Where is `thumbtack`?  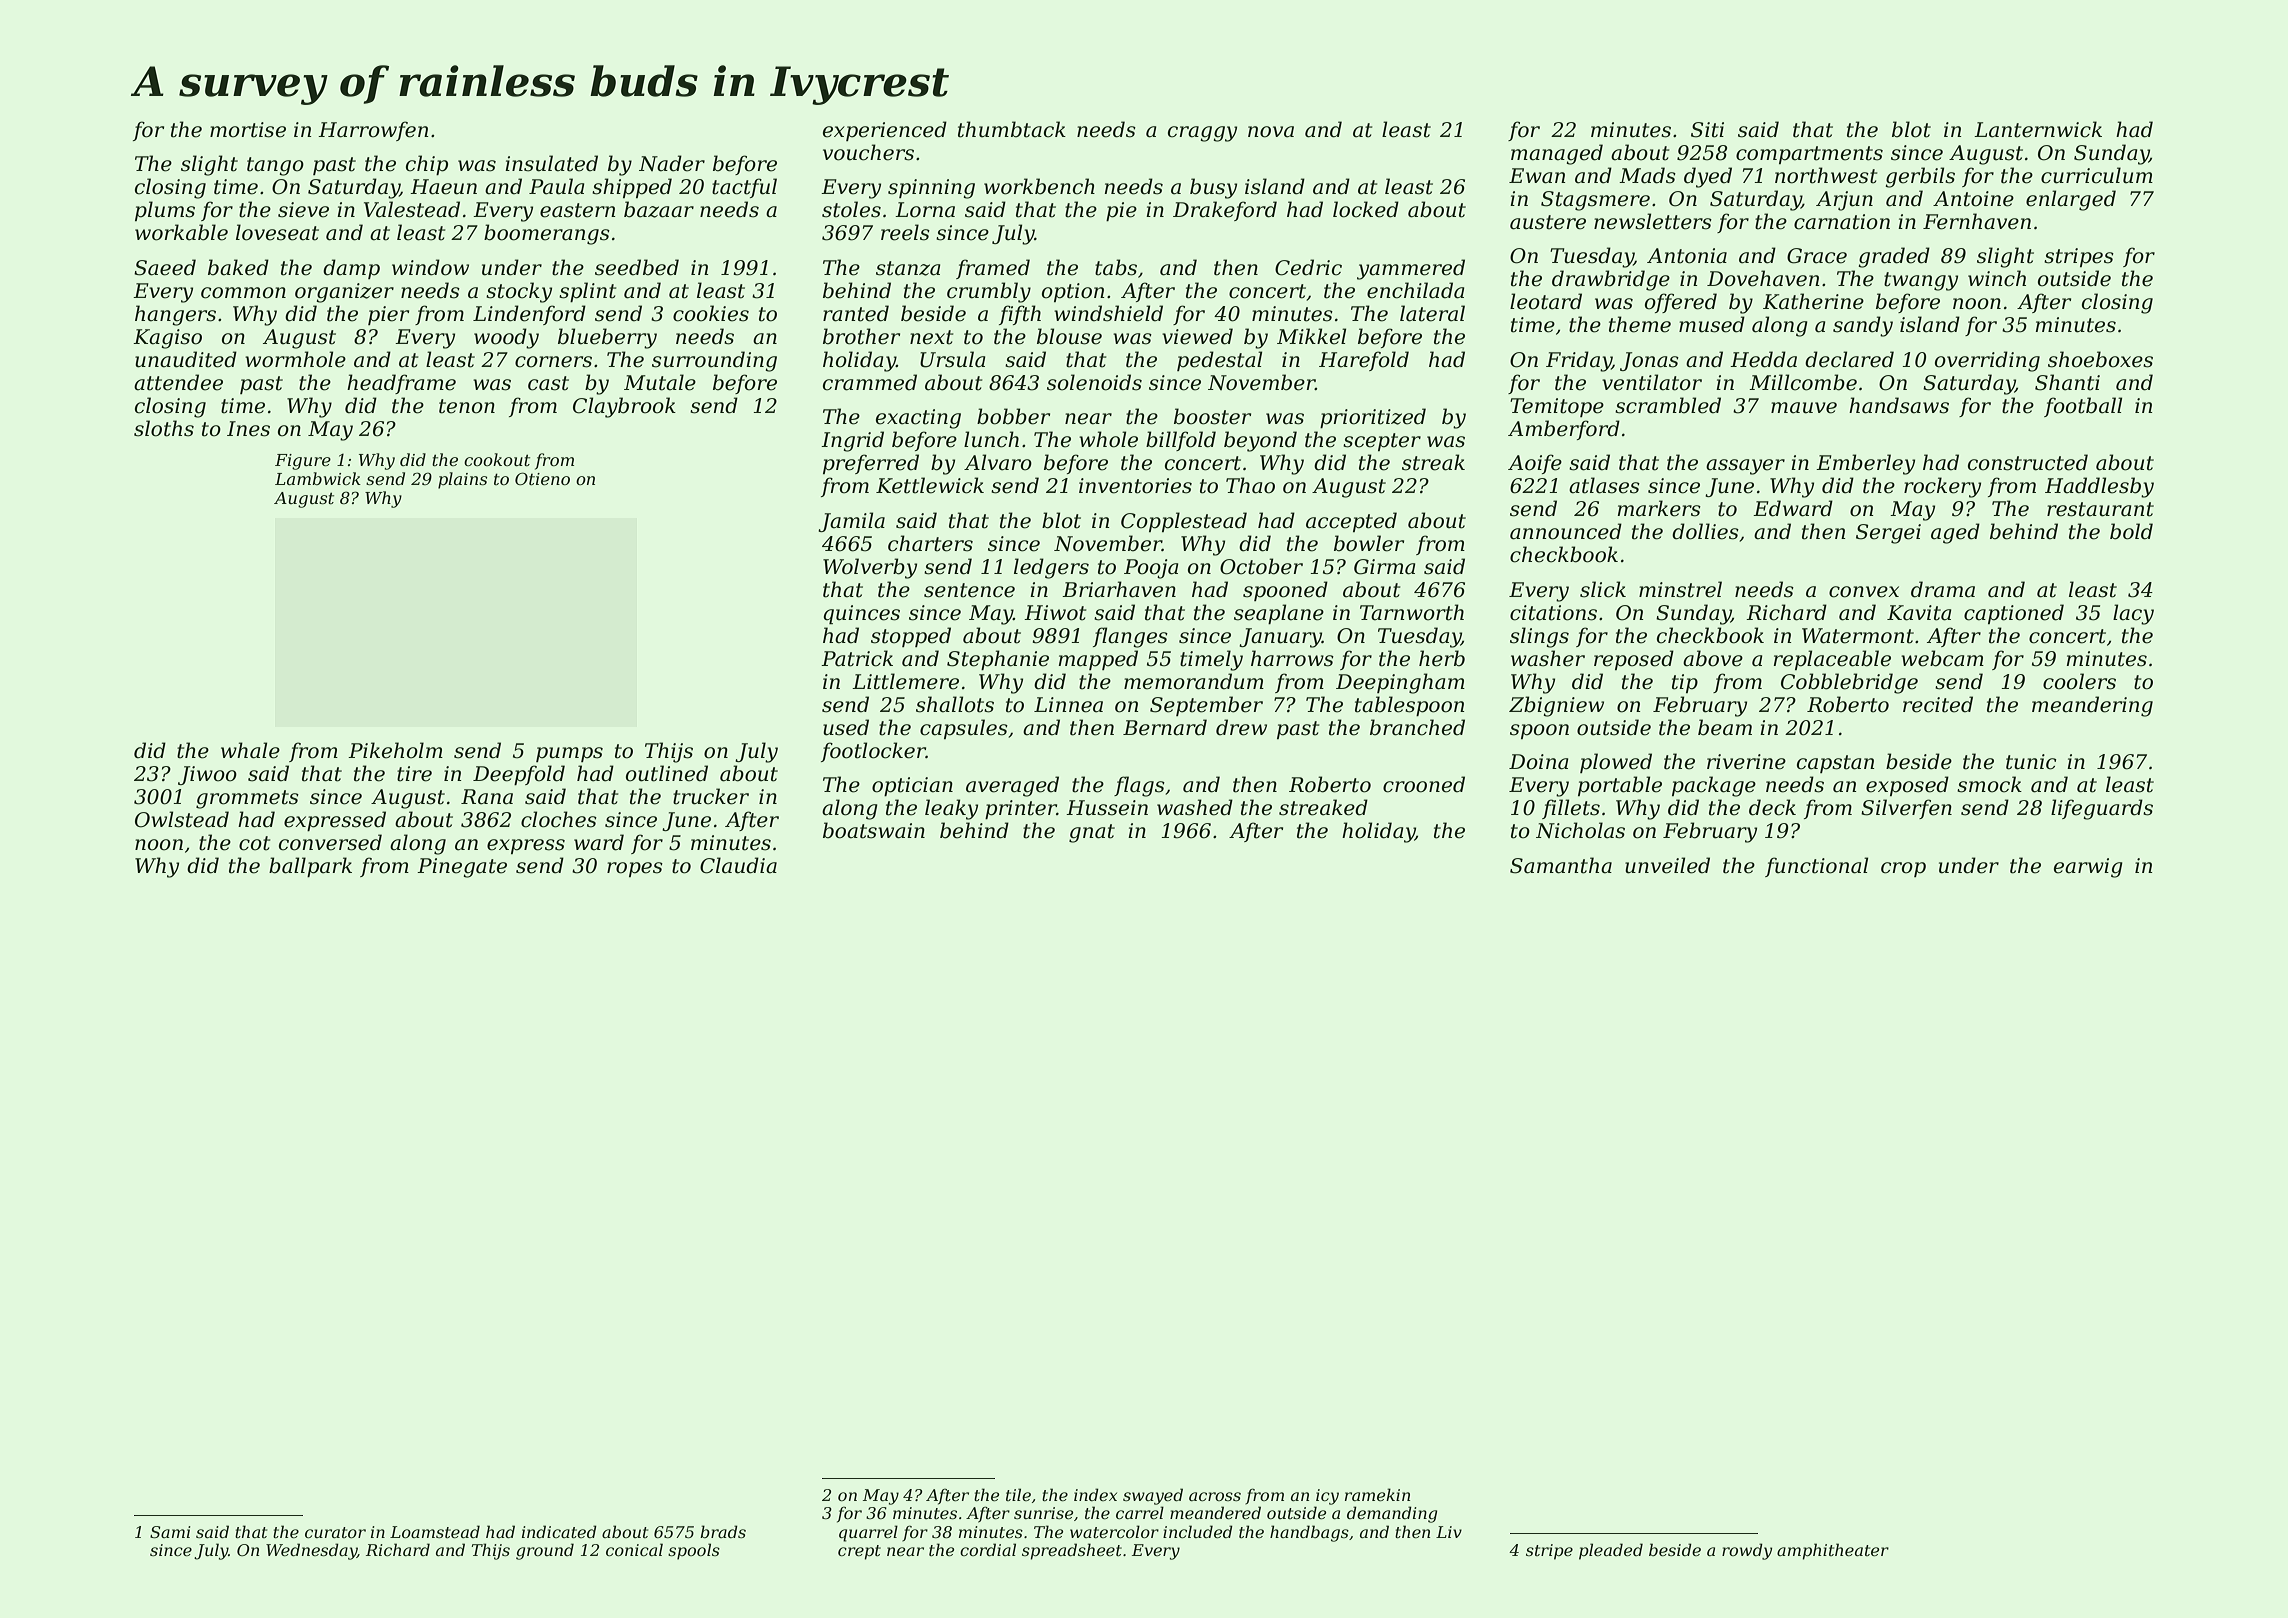
thumbtack is located at coordinates (1012, 129).
